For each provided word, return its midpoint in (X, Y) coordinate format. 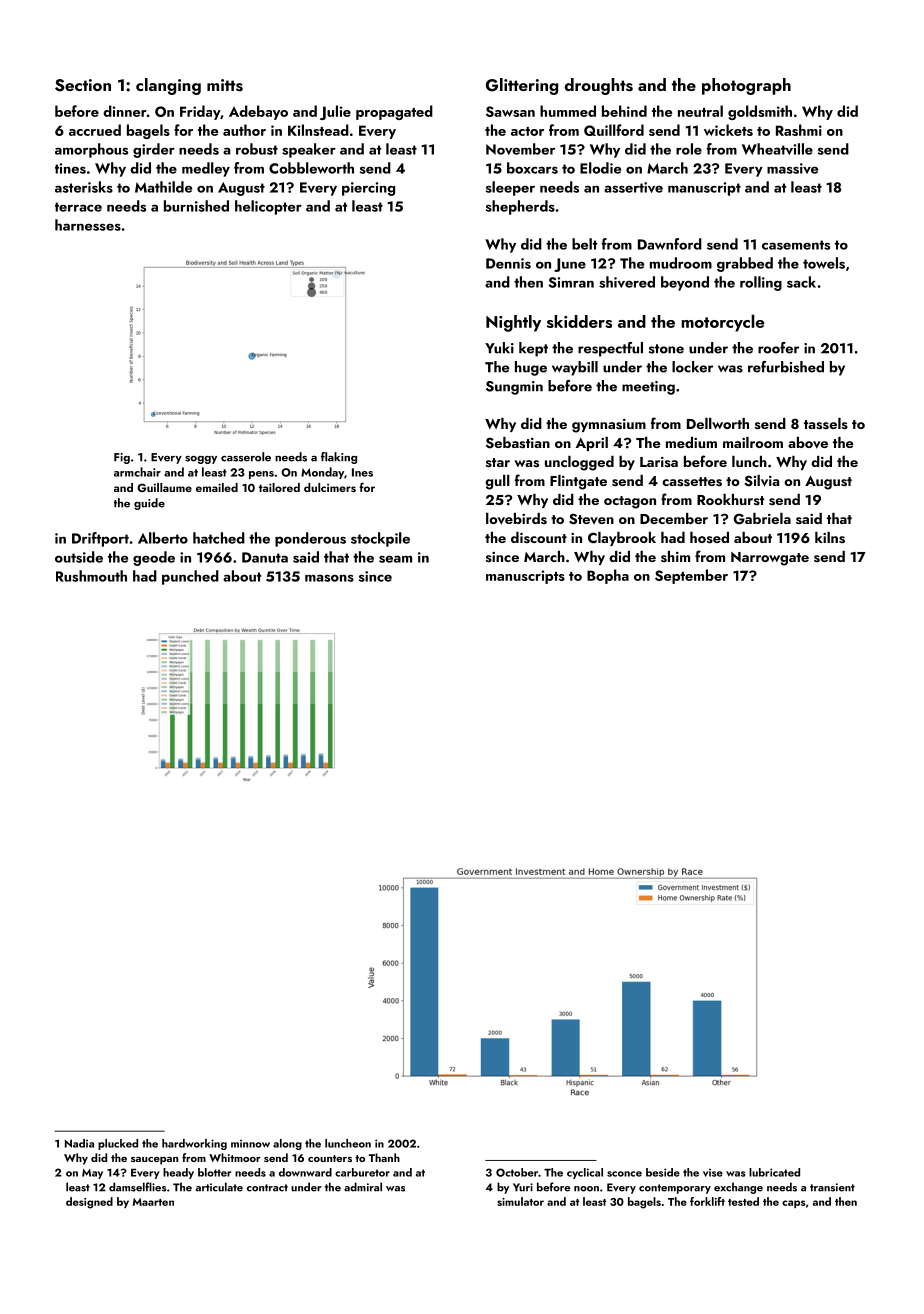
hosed (709, 537)
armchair (137, 472)
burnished (196, 206)
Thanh (384, 1157)
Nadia (79, 1143)
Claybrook (622, 539)
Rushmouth (91, 576)
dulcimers (330, 487)
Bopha (608, 576)
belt (585, 244)
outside (79, 557)
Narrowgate (770, 559)
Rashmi (799, 130)
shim (675, 556)
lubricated (774, 1172)
